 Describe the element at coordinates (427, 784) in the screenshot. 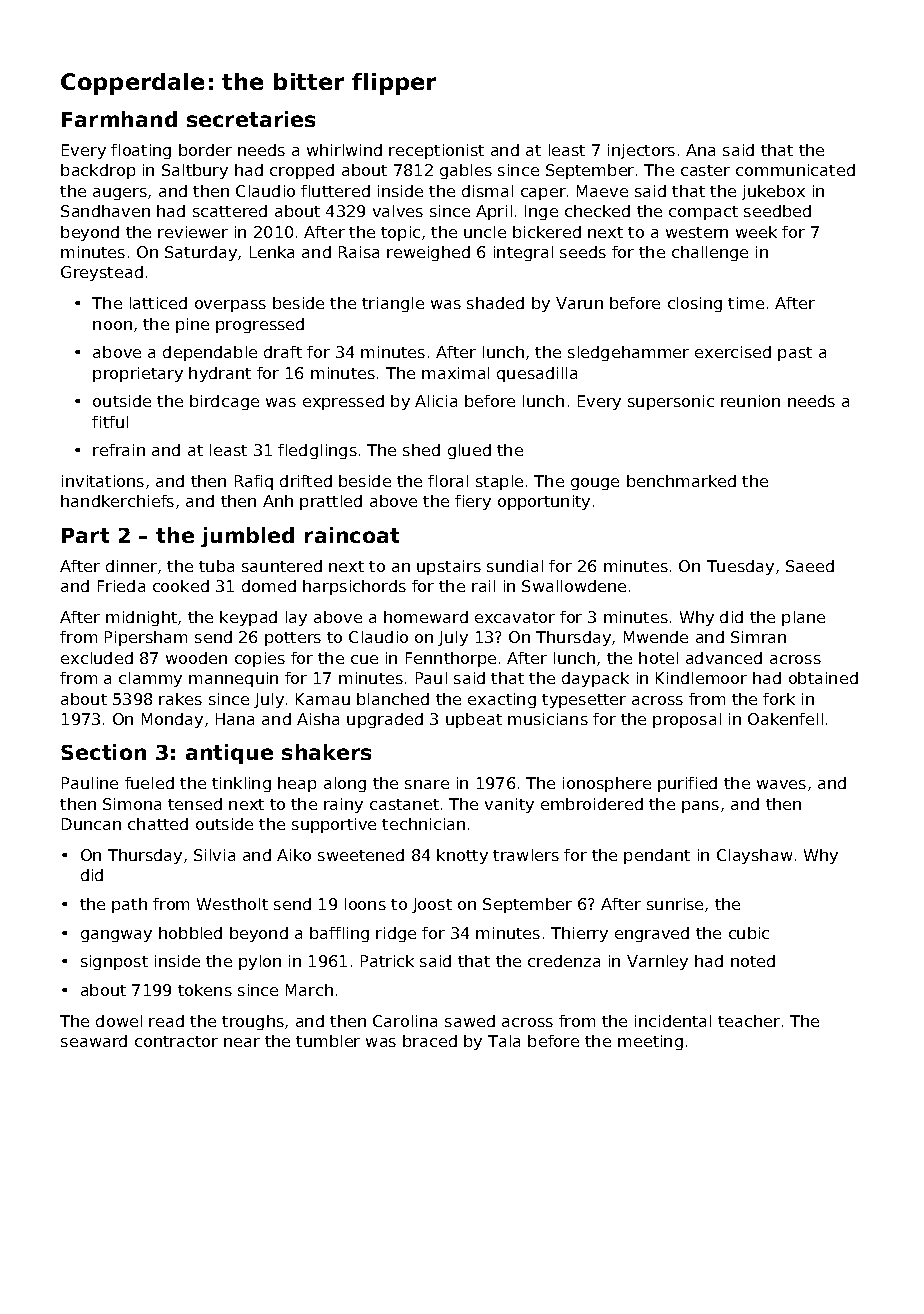

I see `snare` at that location.
